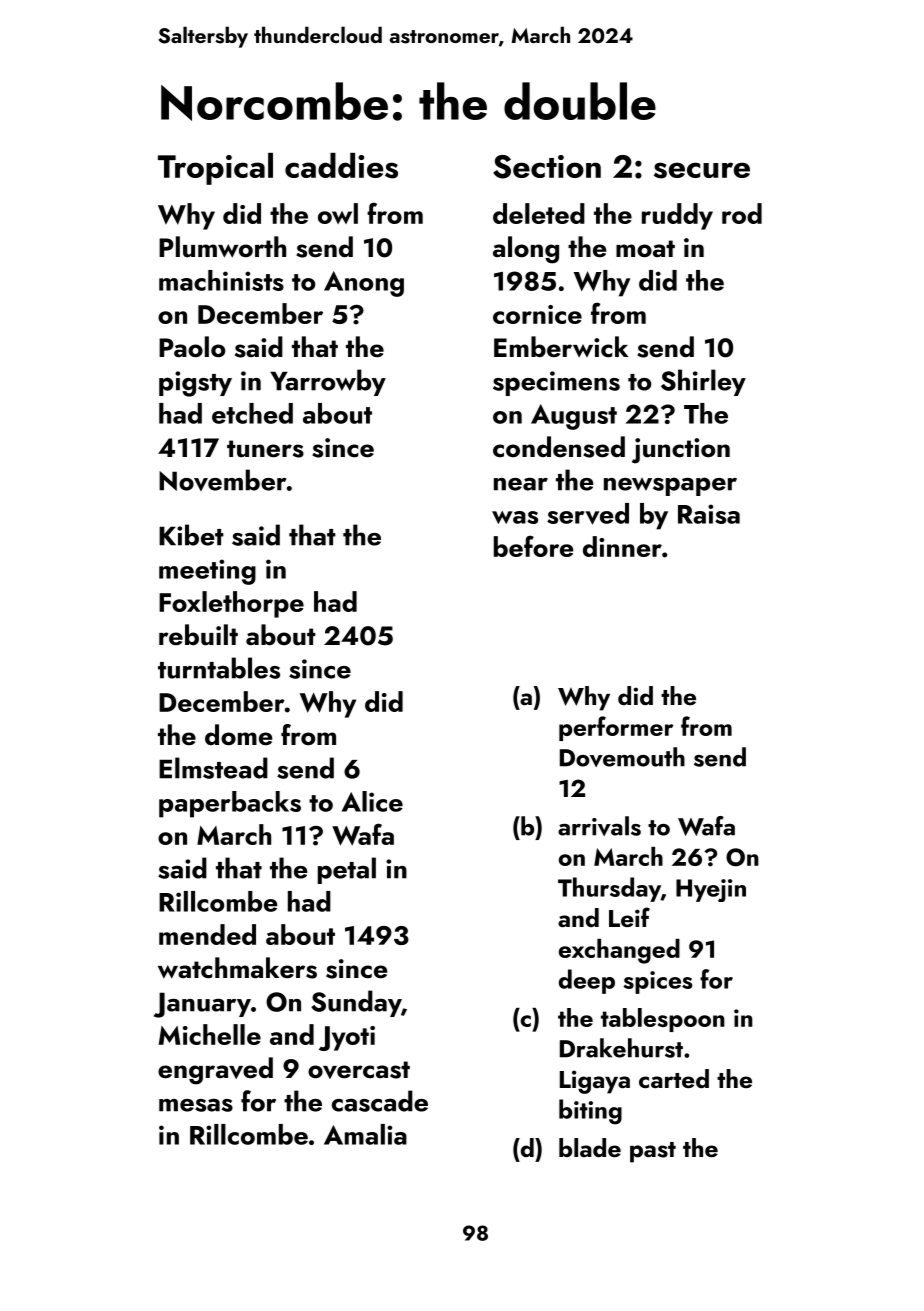 Image resolution: width=924 pixels, height=1311 pixels. I want to click on engraved, so click(215, 1071).
